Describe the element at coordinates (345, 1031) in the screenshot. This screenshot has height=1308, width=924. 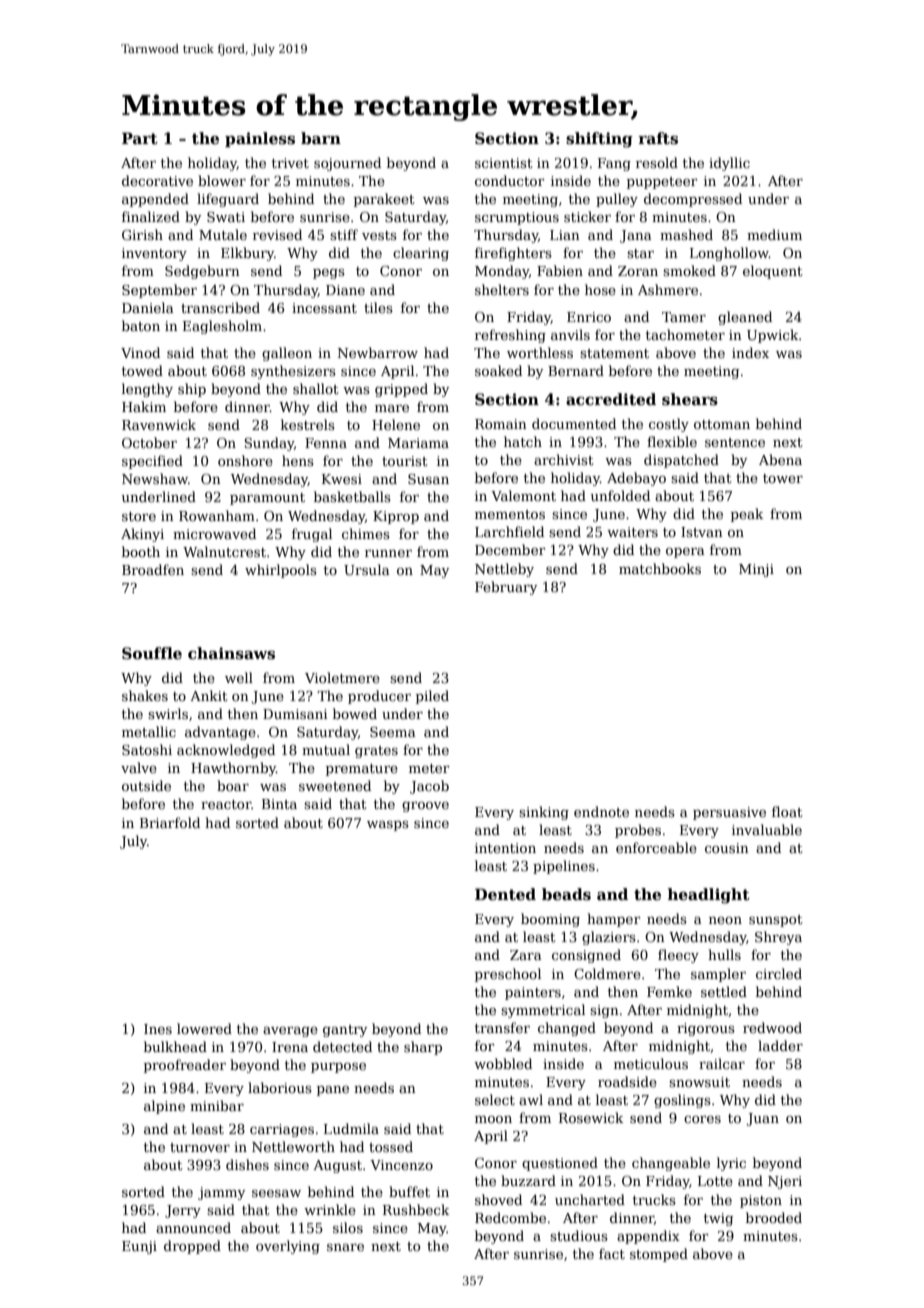
I see `gantry` at that location.
